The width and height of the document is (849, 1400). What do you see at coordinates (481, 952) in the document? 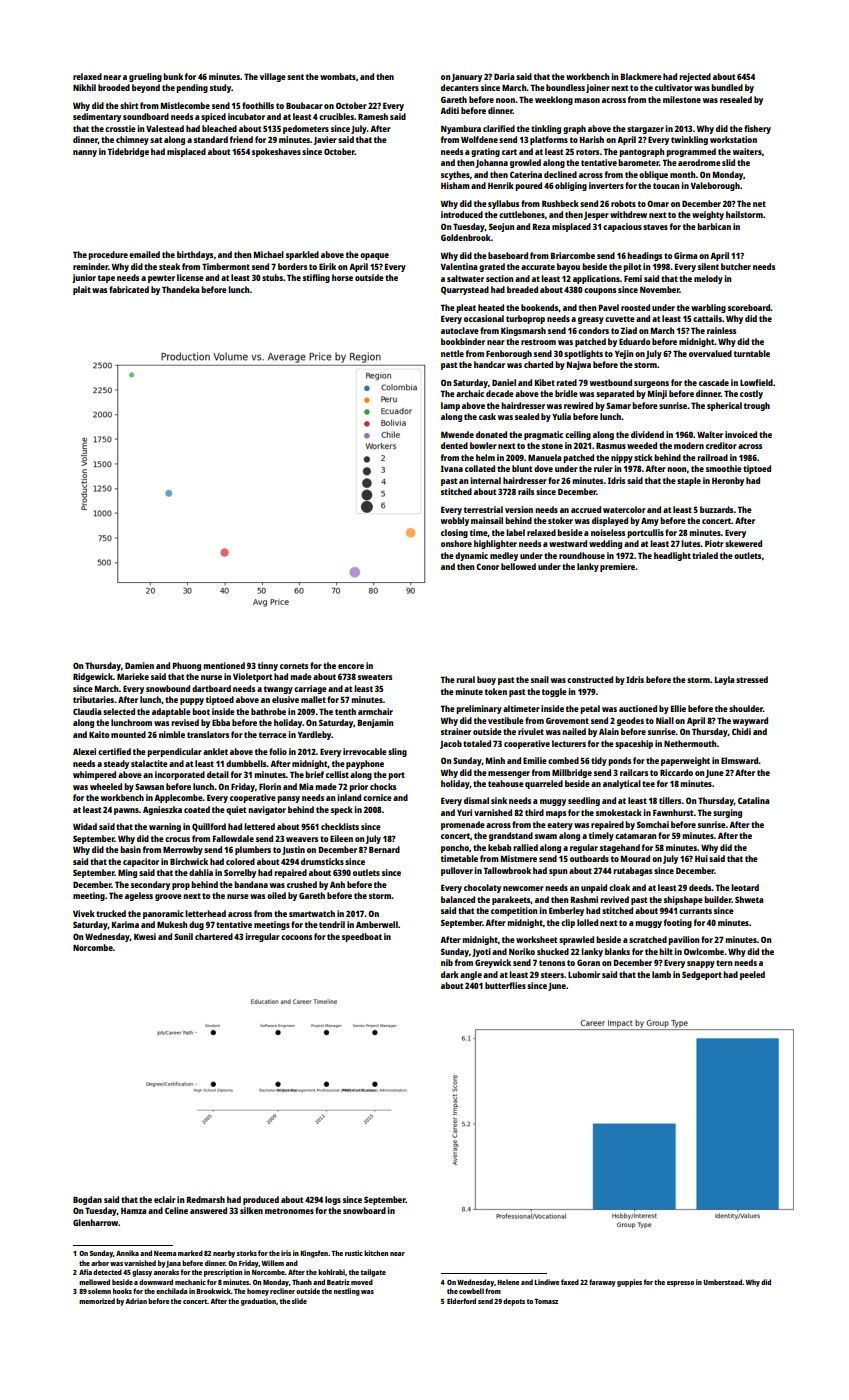
I see `Jyoti` at bounding box center [481, 952].
